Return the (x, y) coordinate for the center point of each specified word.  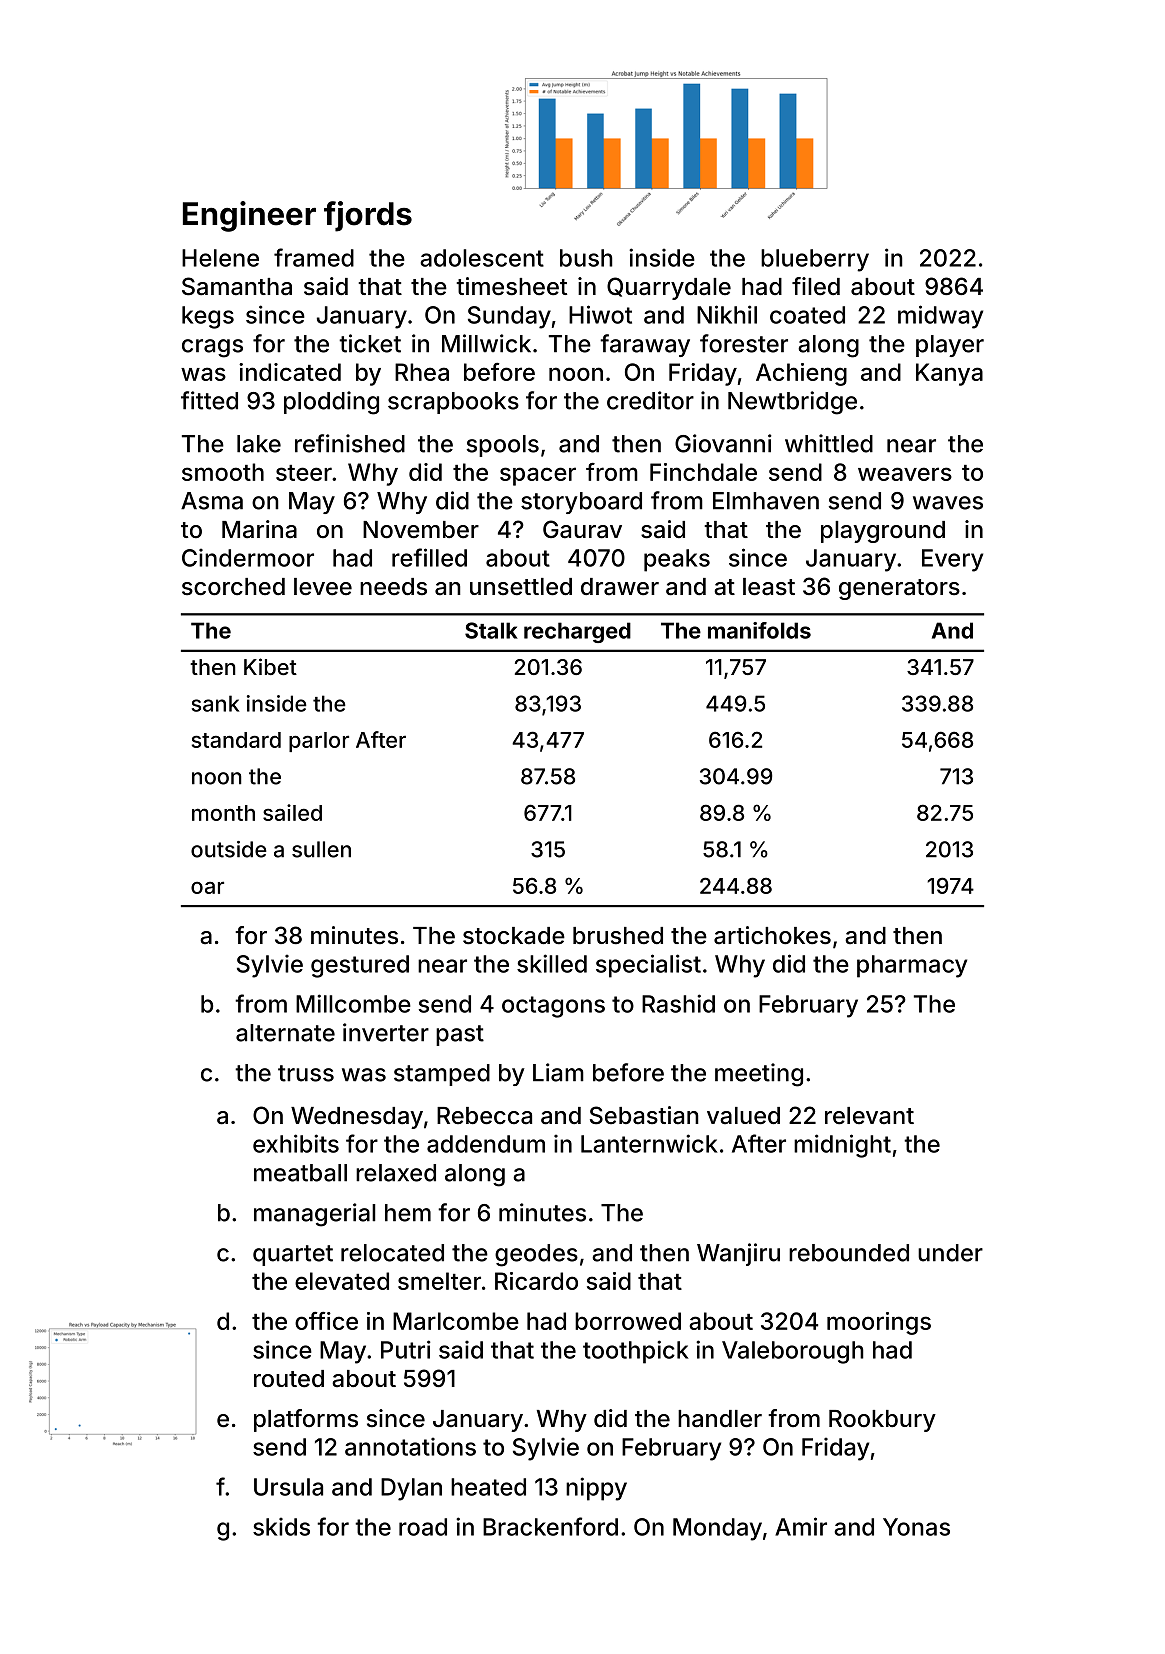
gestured (360, 966)
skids (281, 1526)
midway (940, 317)
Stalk (491, 630)
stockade (514, 936)
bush (586, 258)
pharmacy (912, 966)
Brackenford (550, 1526)
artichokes (772, 935)
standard (236, 740)
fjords (368, 216)
